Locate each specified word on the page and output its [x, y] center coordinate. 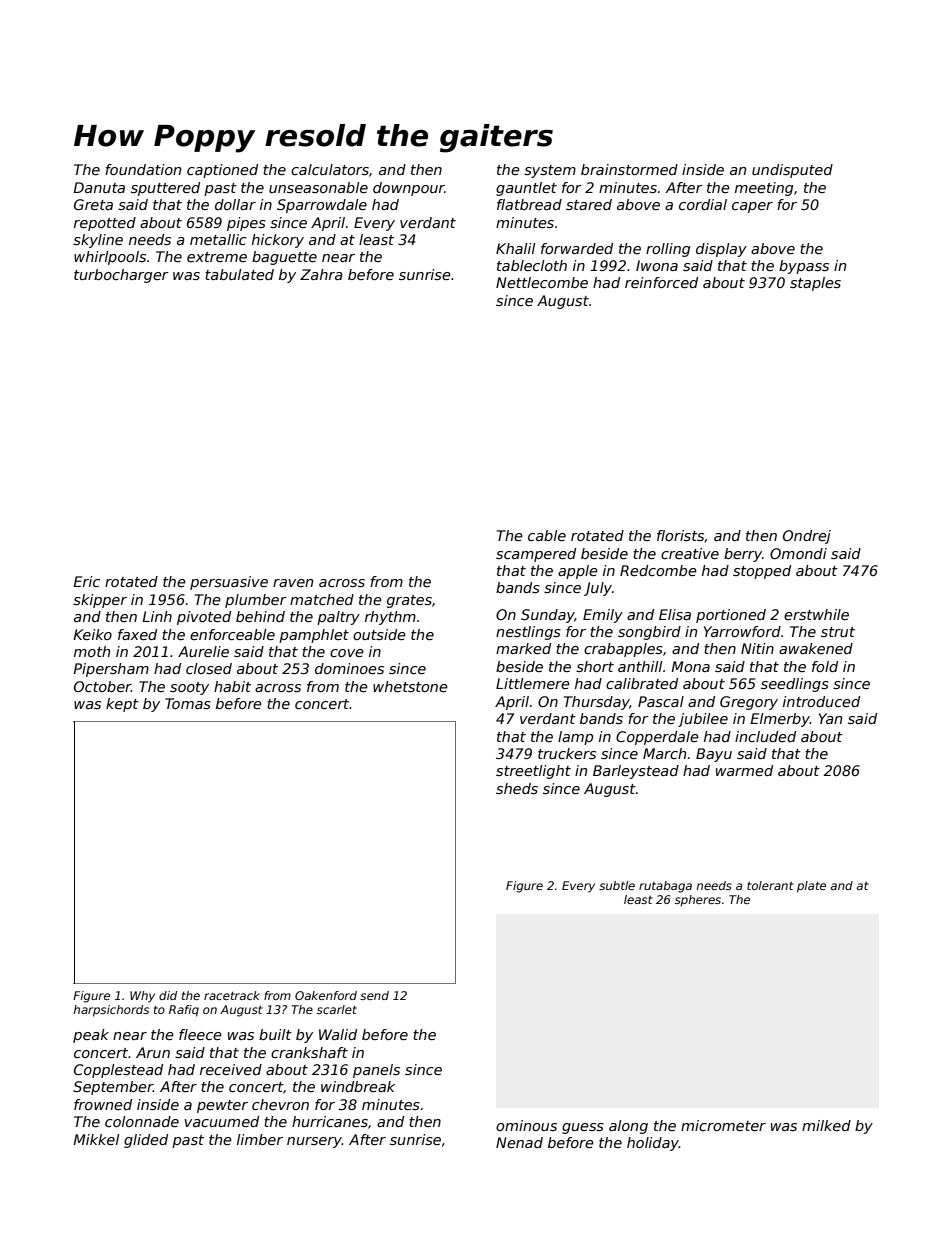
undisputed [792, 171]
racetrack [232, 995]
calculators [330, 169]
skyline [98, 241]
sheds [517, 788]
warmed [744, 770]
